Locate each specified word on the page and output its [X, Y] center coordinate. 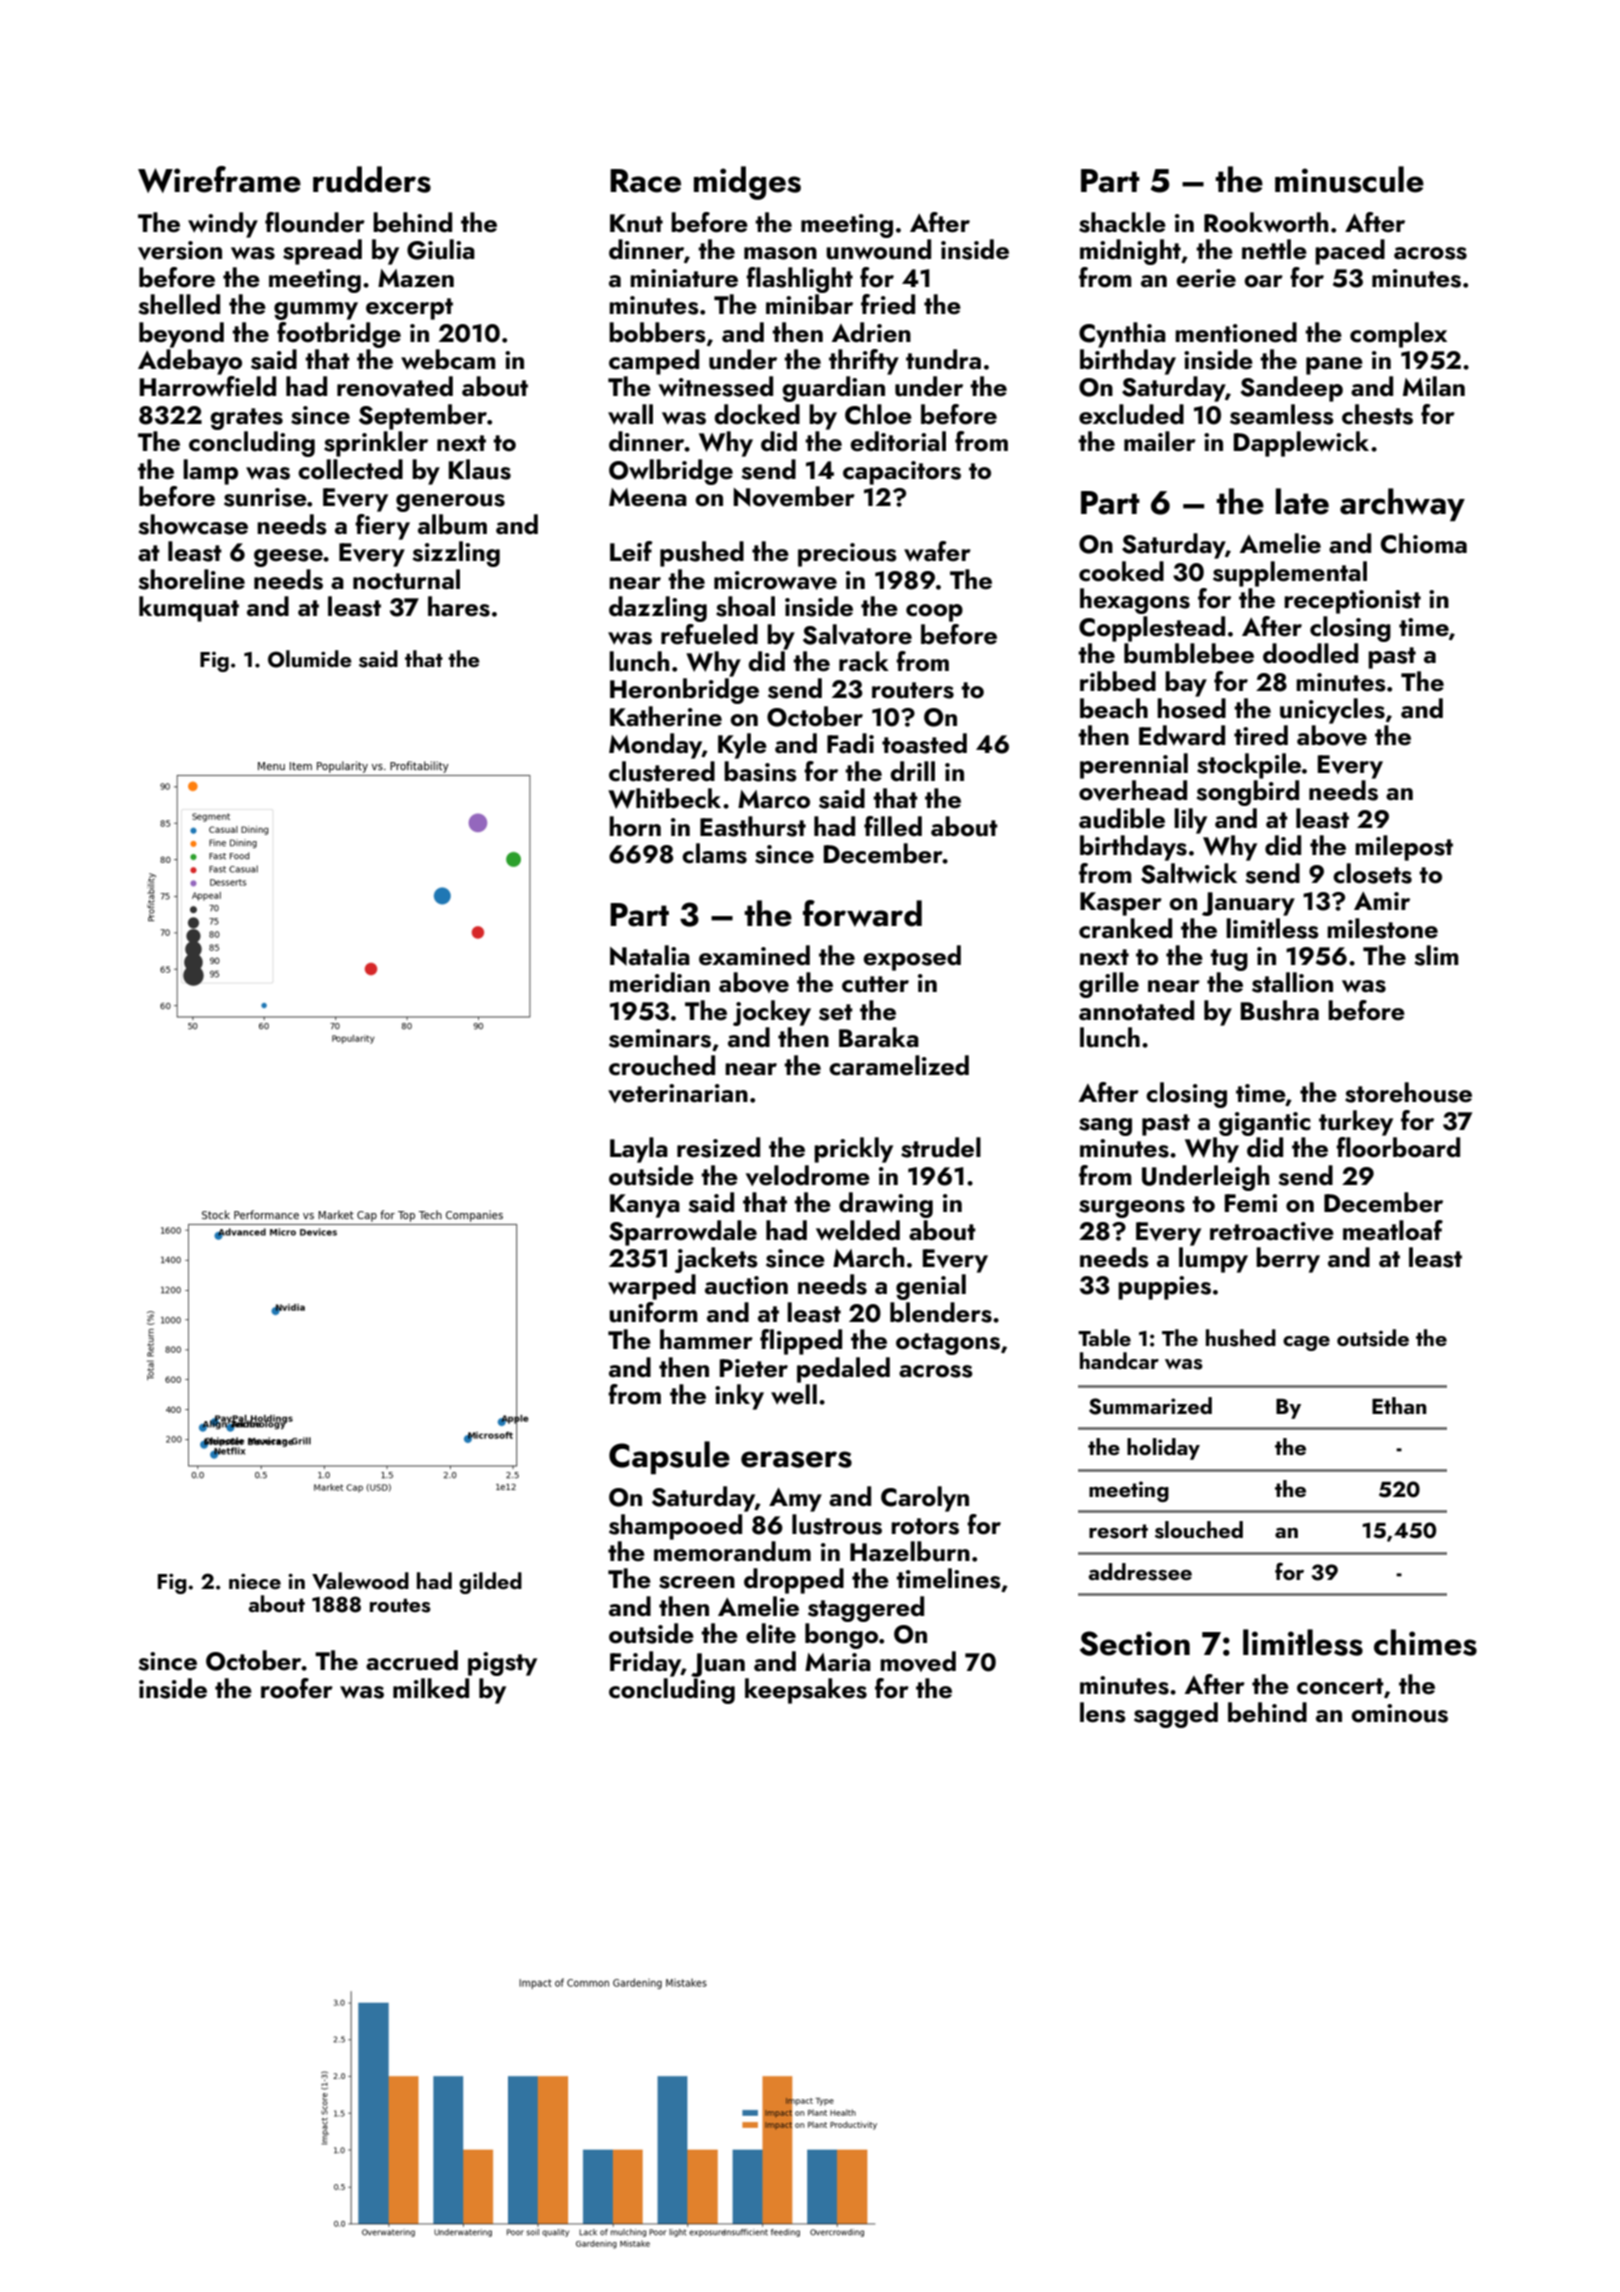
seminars [660, 1038]
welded [858, 1230]
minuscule [1349, 179]
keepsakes [806, 1691]
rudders [372, 179]
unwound [878, 249]
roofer [297, 1688]
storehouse [1408, 1092]
